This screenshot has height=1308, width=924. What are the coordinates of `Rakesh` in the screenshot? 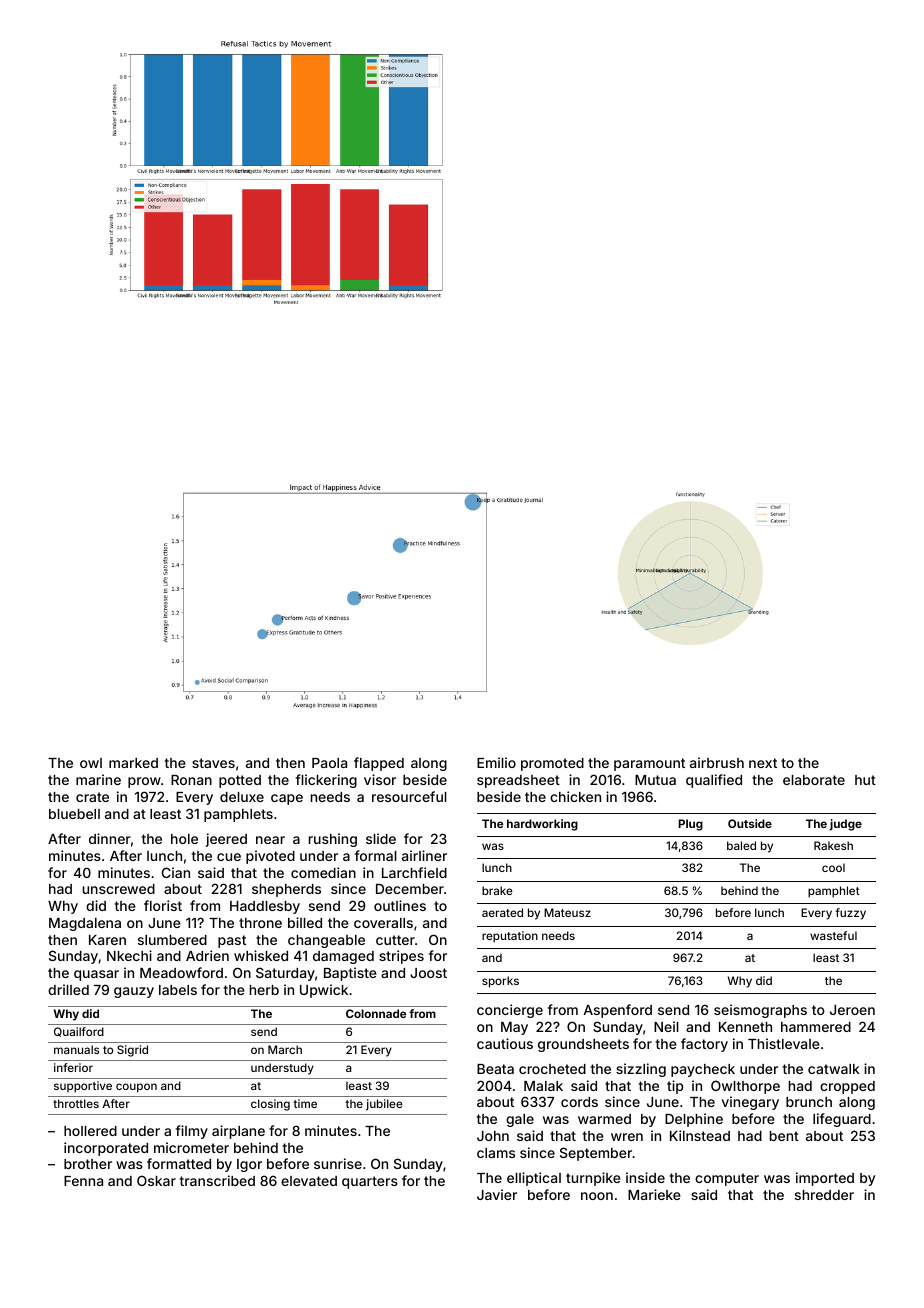 It's located at (833, 845).
